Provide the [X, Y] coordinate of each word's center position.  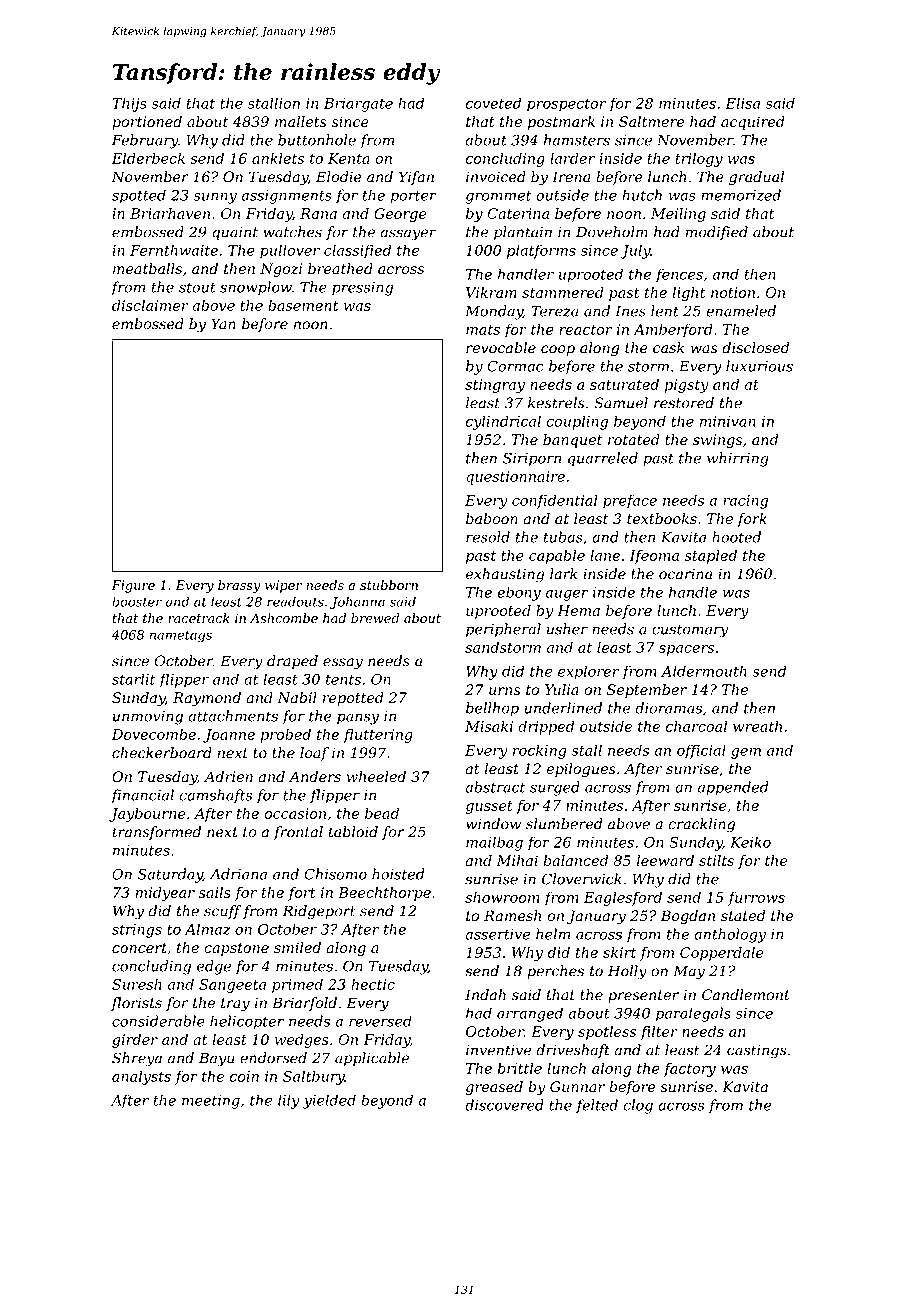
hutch [642, 195]
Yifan [416, 178]
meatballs [147, 269]
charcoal [696, 726]
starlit [133, 679]
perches [555, 972]
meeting [211, 1102]
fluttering [378, 735]
